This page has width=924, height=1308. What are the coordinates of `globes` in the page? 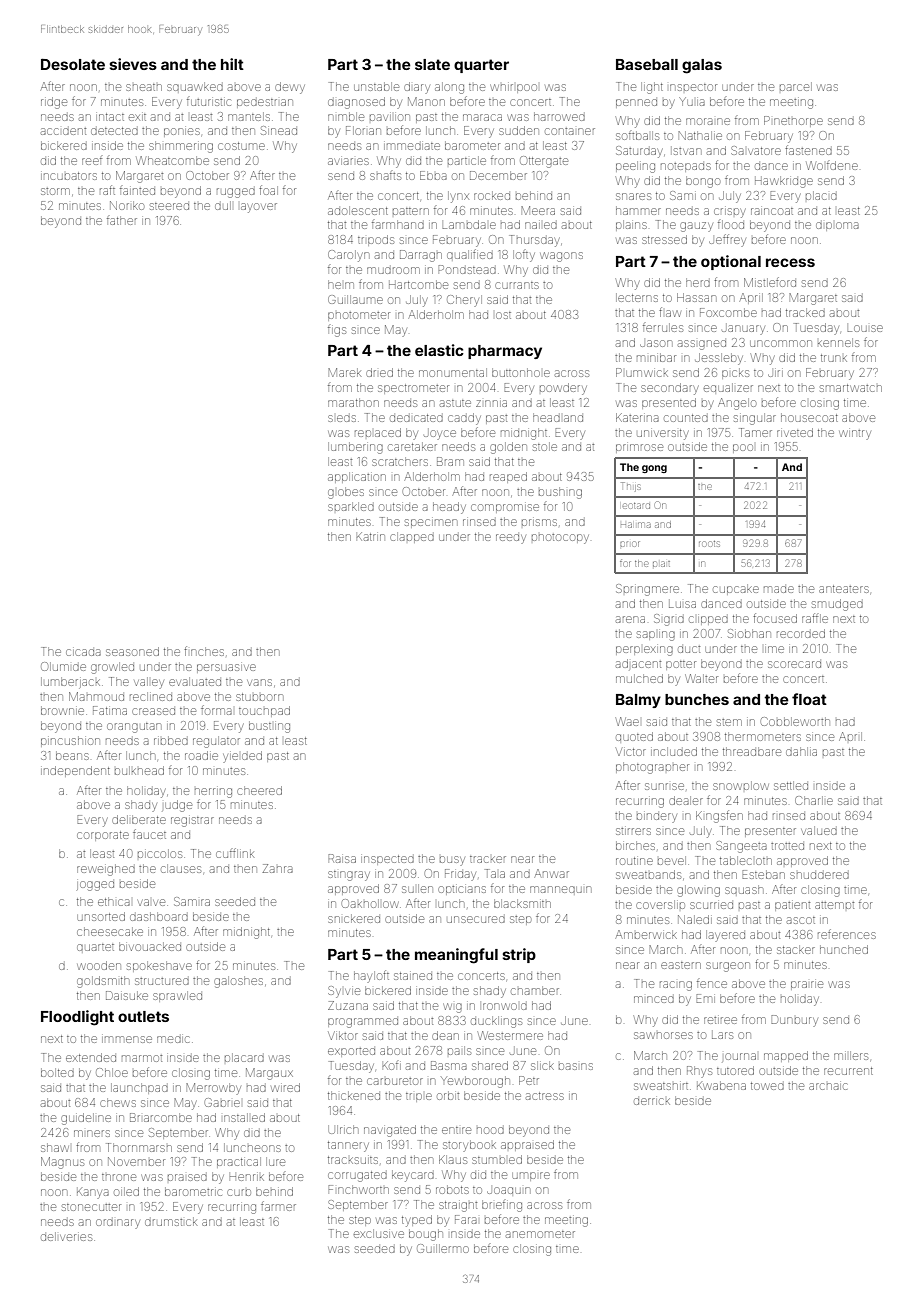 It's located at (346, 493).
